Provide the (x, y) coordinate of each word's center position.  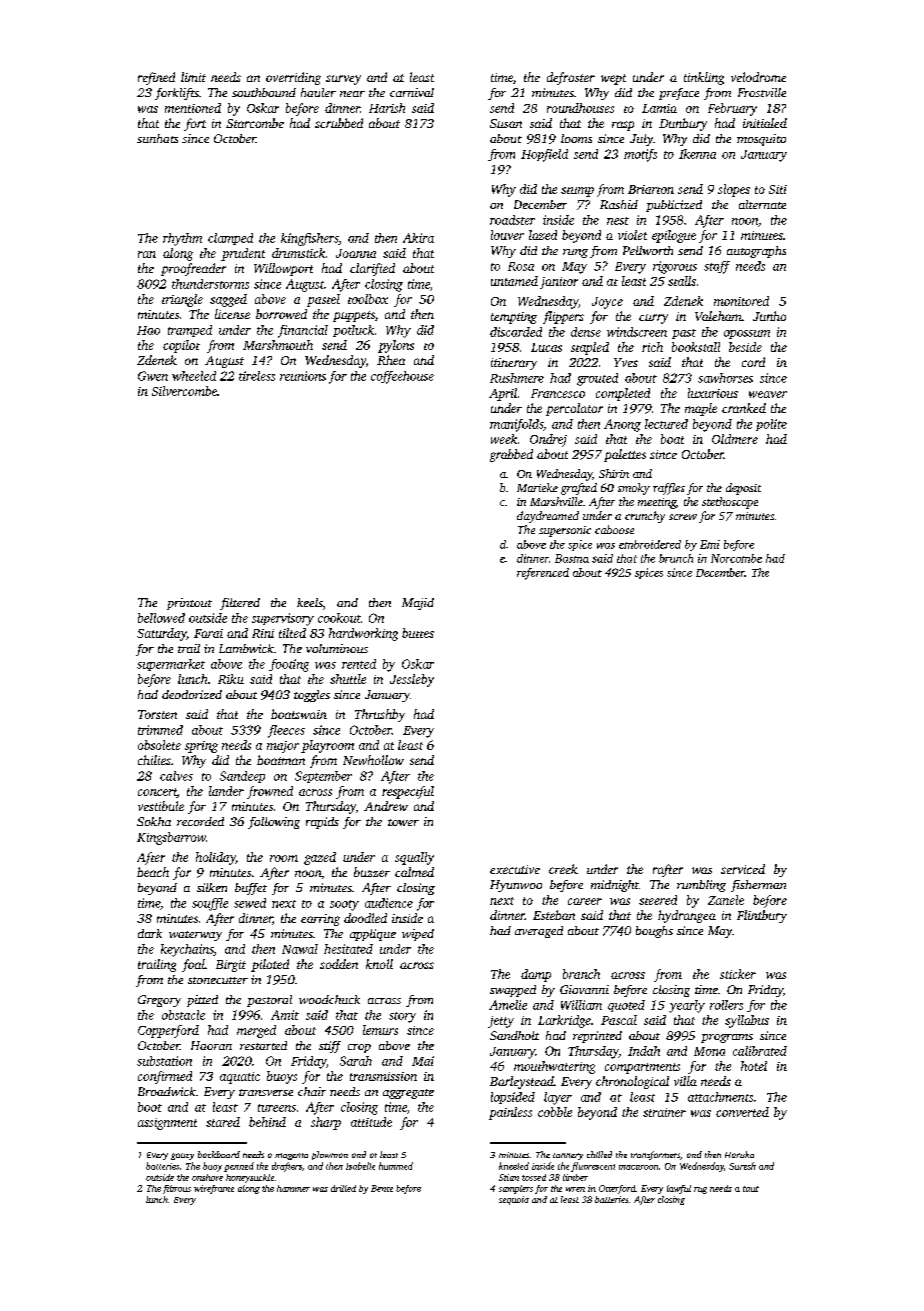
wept (613, 79)
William (581, 1005)
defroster (571, 78)
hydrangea (687, 916)
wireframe (214, 1189)
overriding (293, 78)
